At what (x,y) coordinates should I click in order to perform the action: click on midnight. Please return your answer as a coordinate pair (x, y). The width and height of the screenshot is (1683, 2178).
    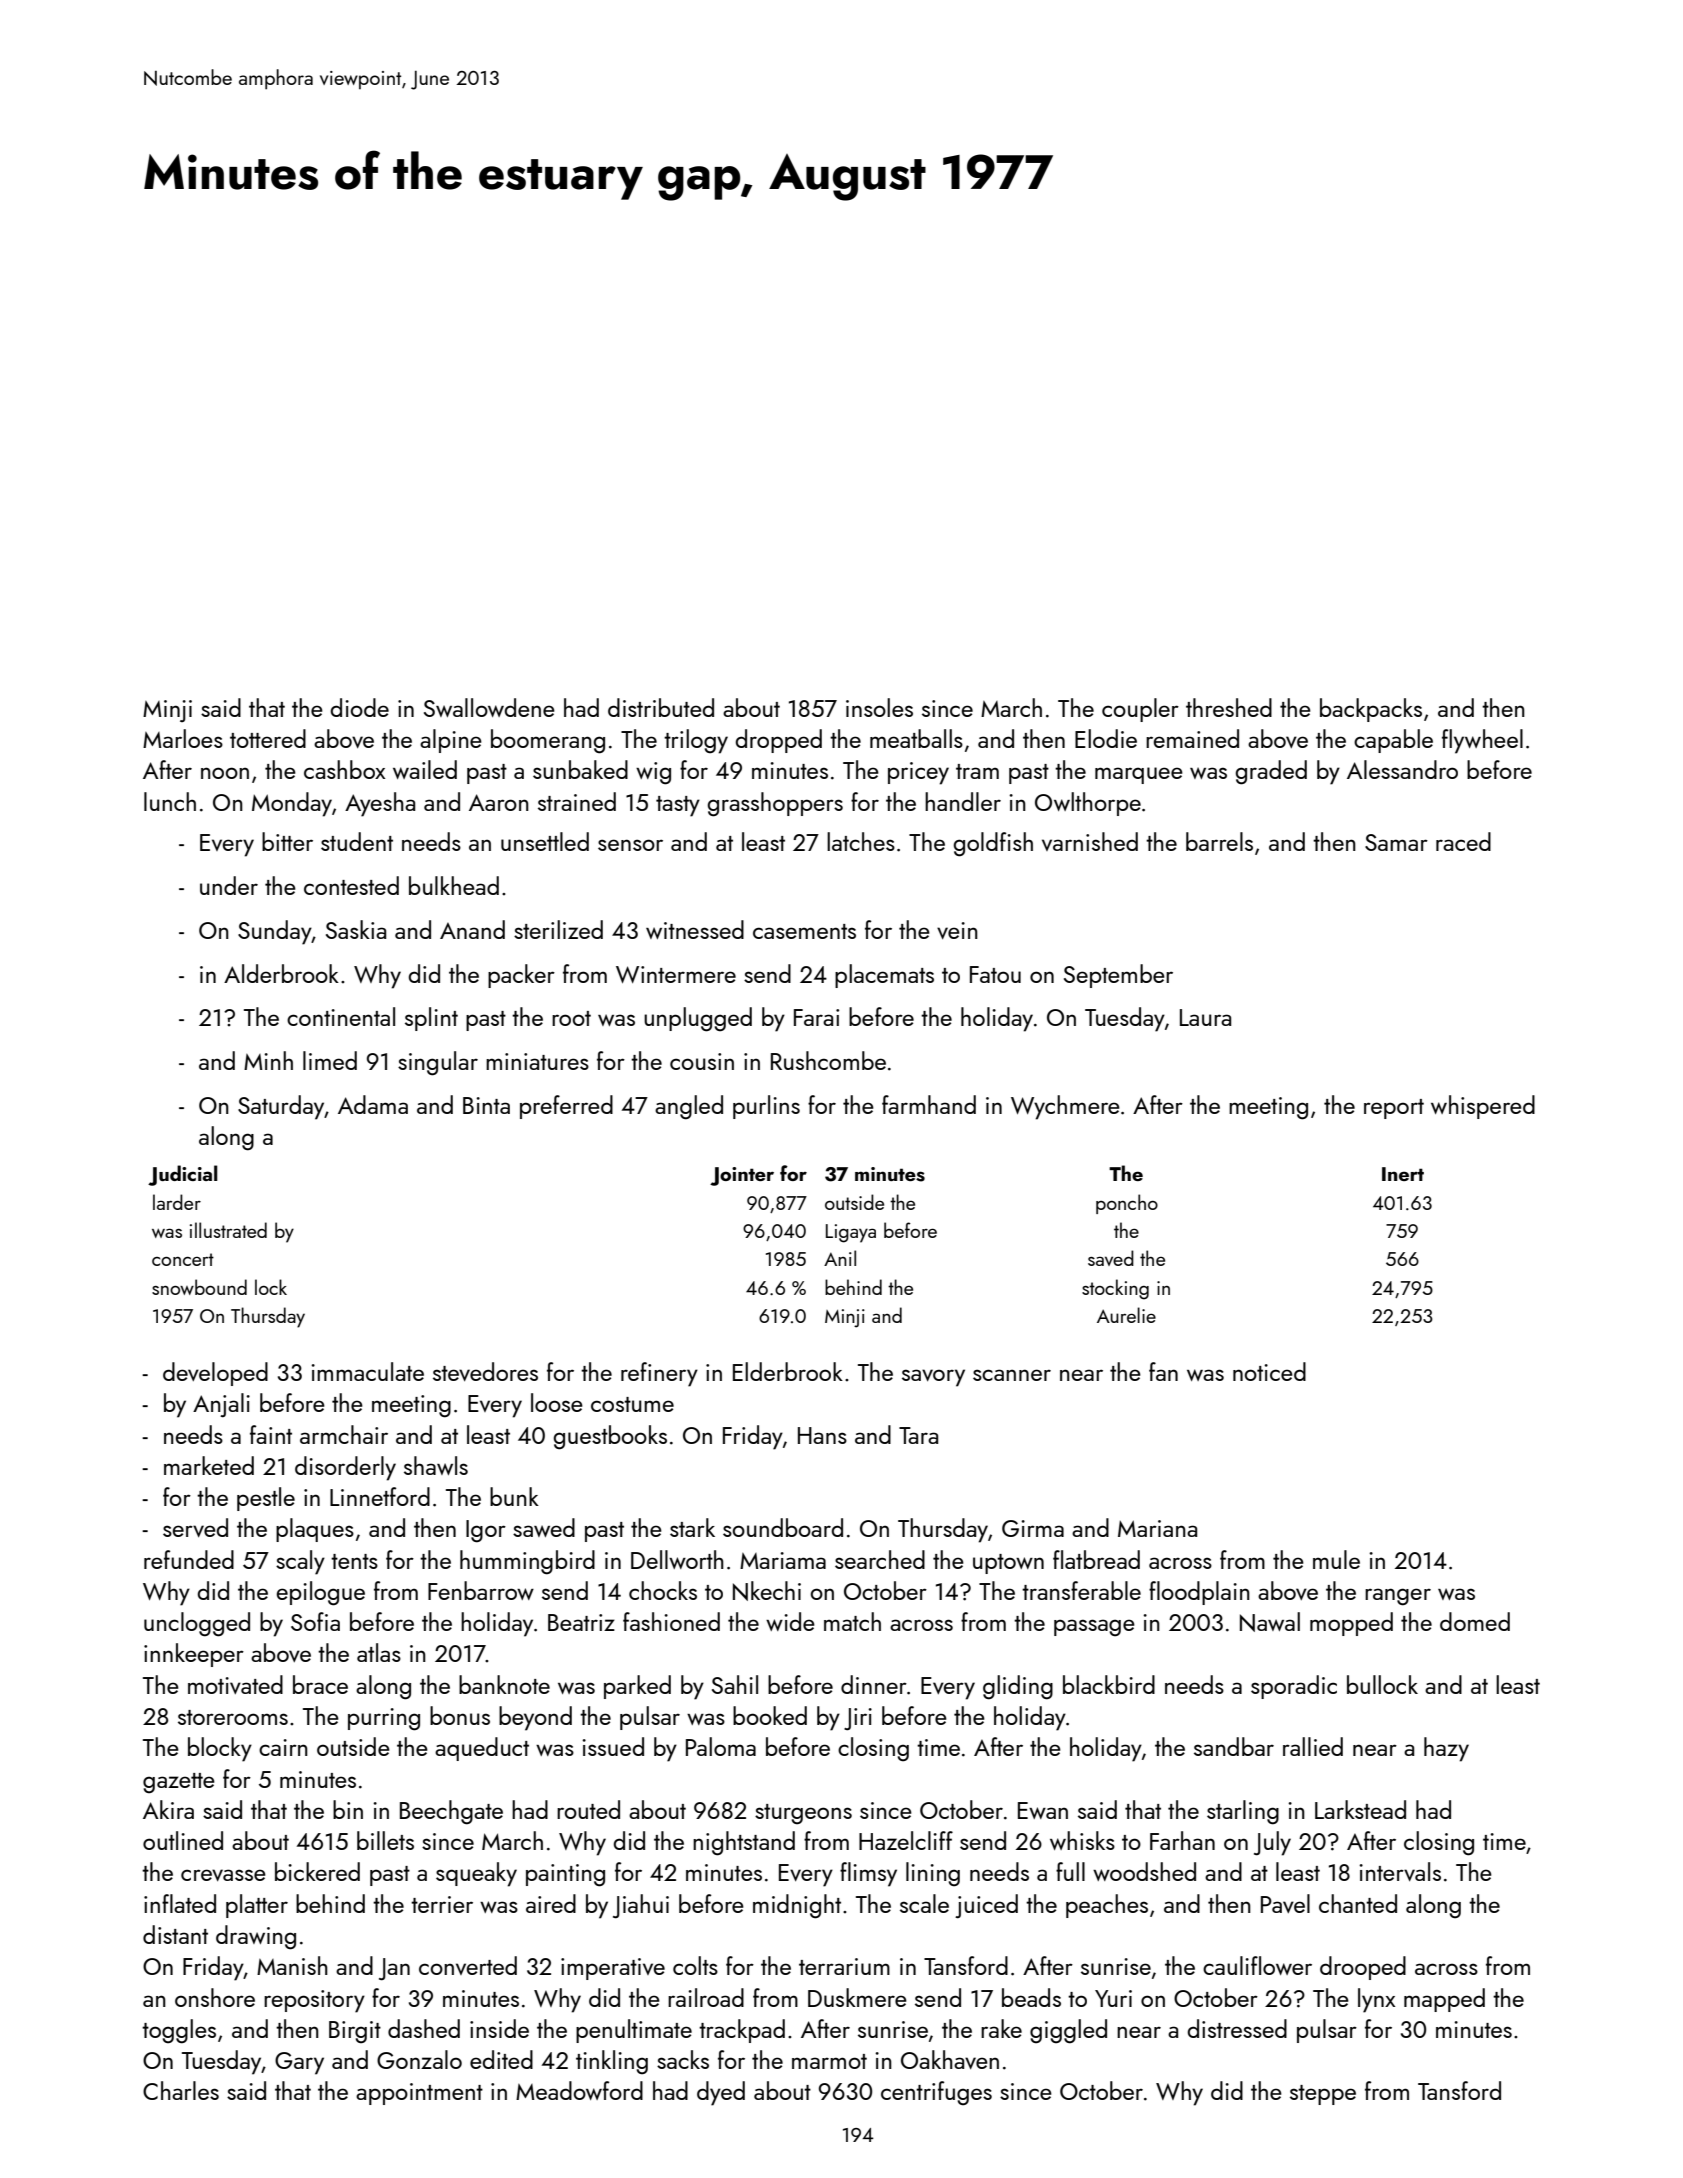
    Looking at the image, I should click on (797, 1906).
